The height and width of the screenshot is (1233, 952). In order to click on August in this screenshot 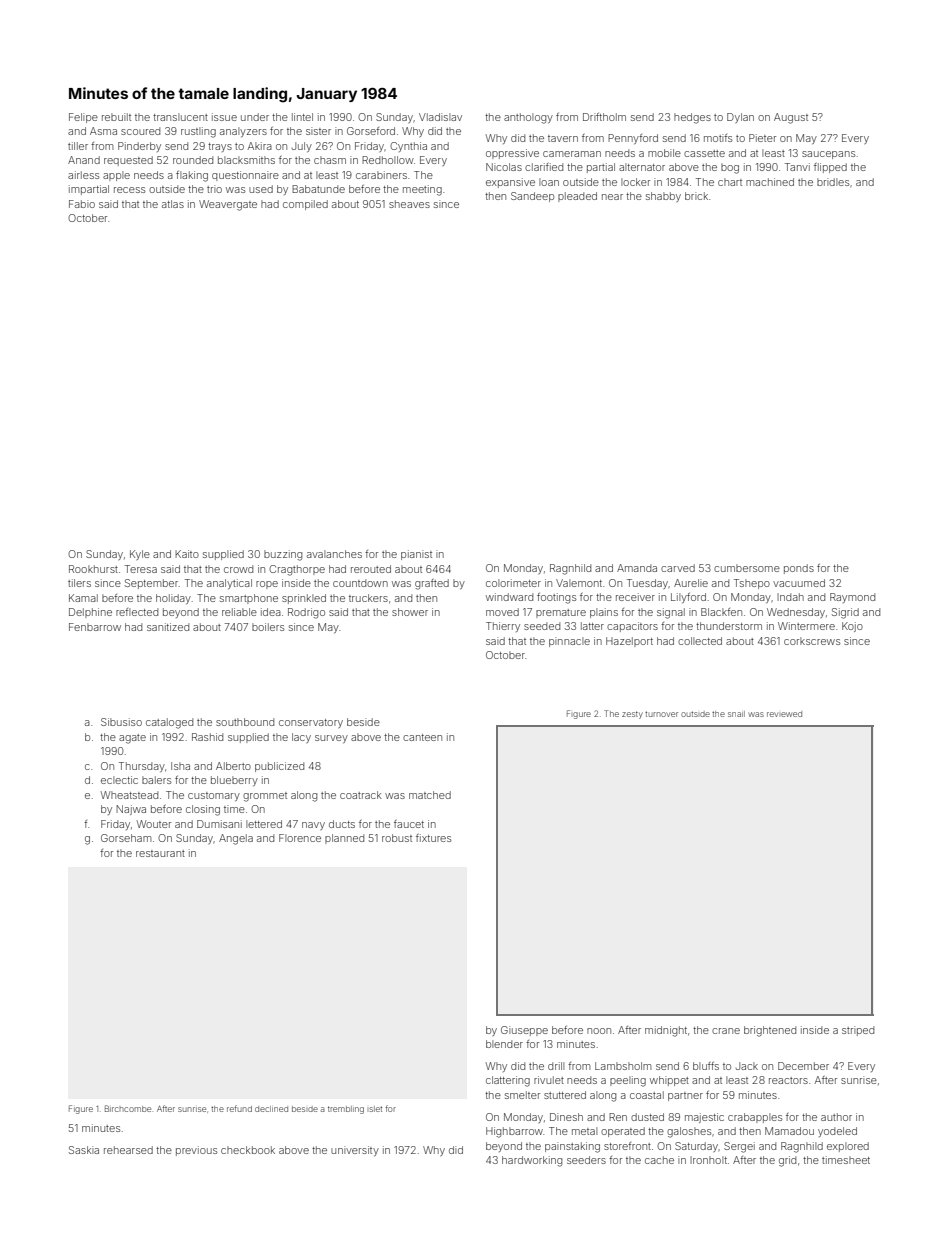, I will do `click(791, 118)`.
